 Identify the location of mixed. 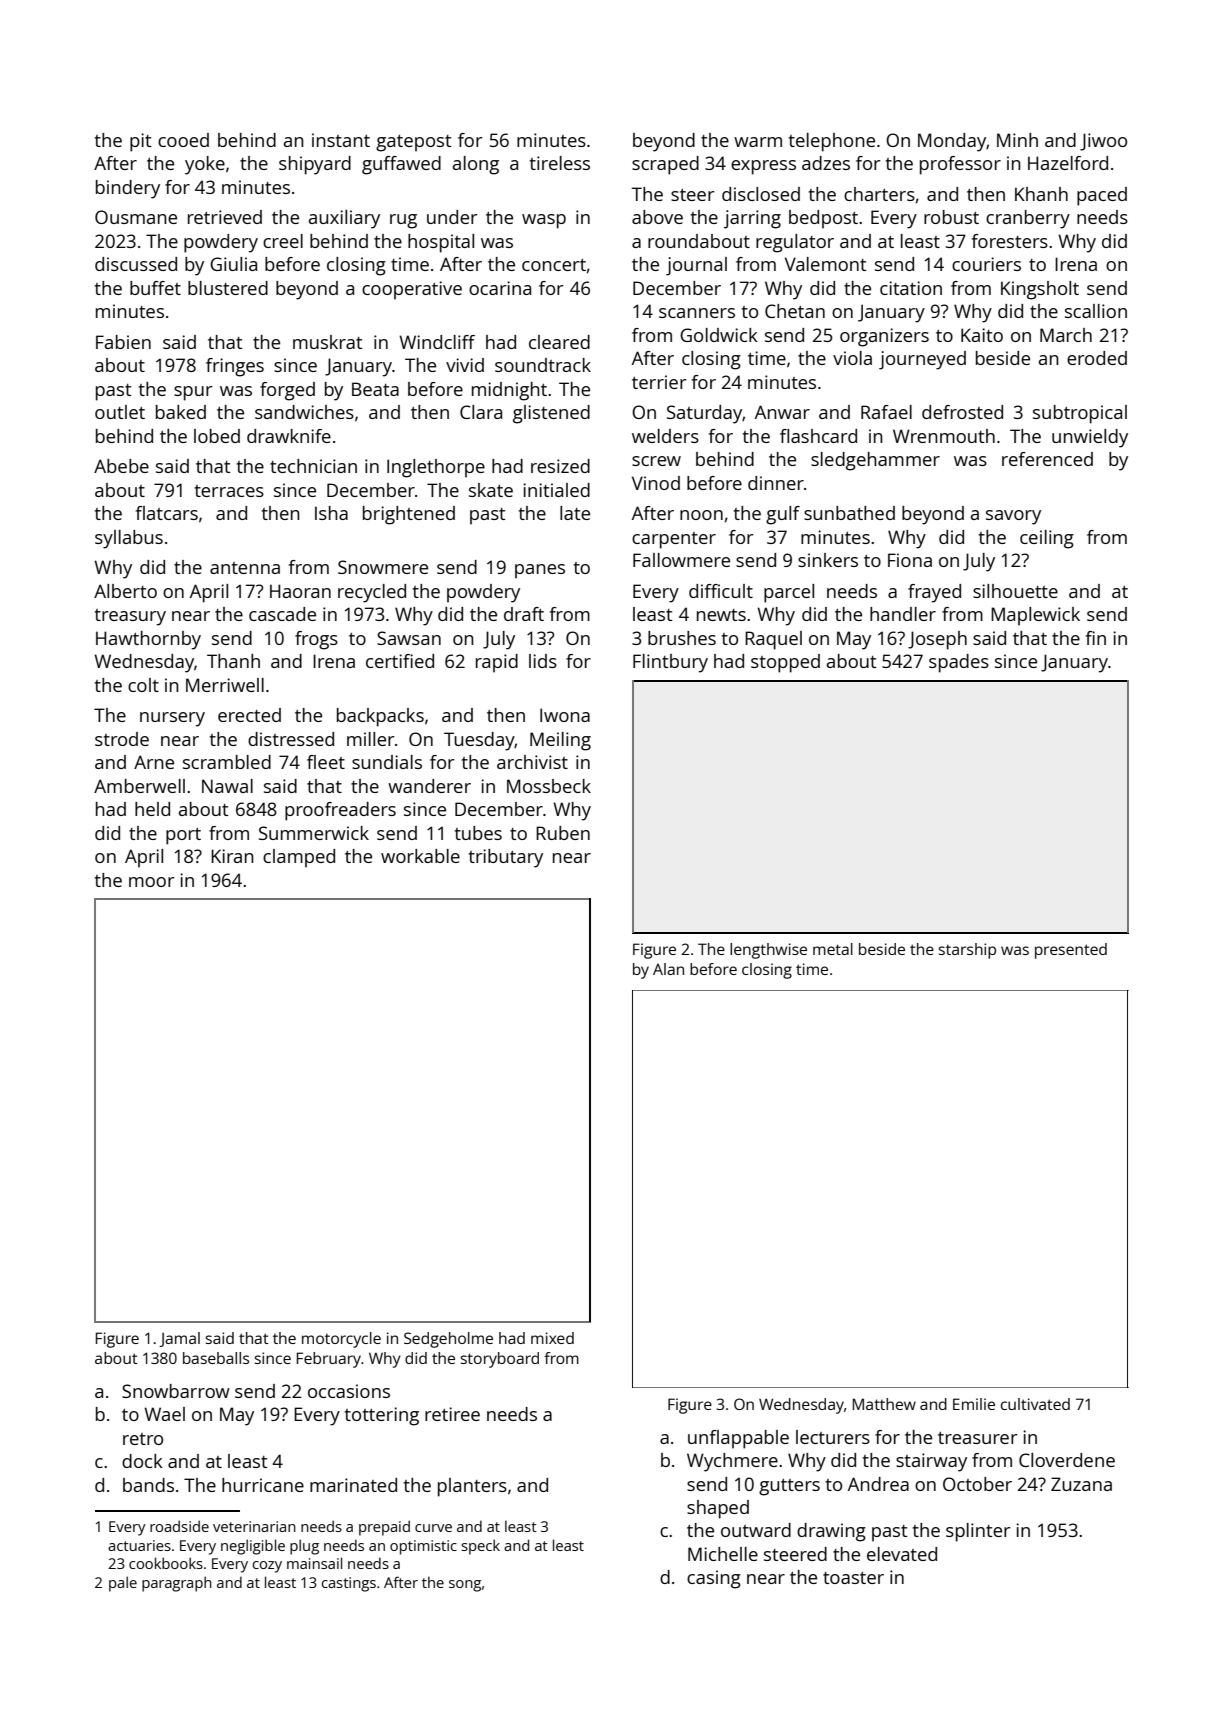
(552, 1338).
